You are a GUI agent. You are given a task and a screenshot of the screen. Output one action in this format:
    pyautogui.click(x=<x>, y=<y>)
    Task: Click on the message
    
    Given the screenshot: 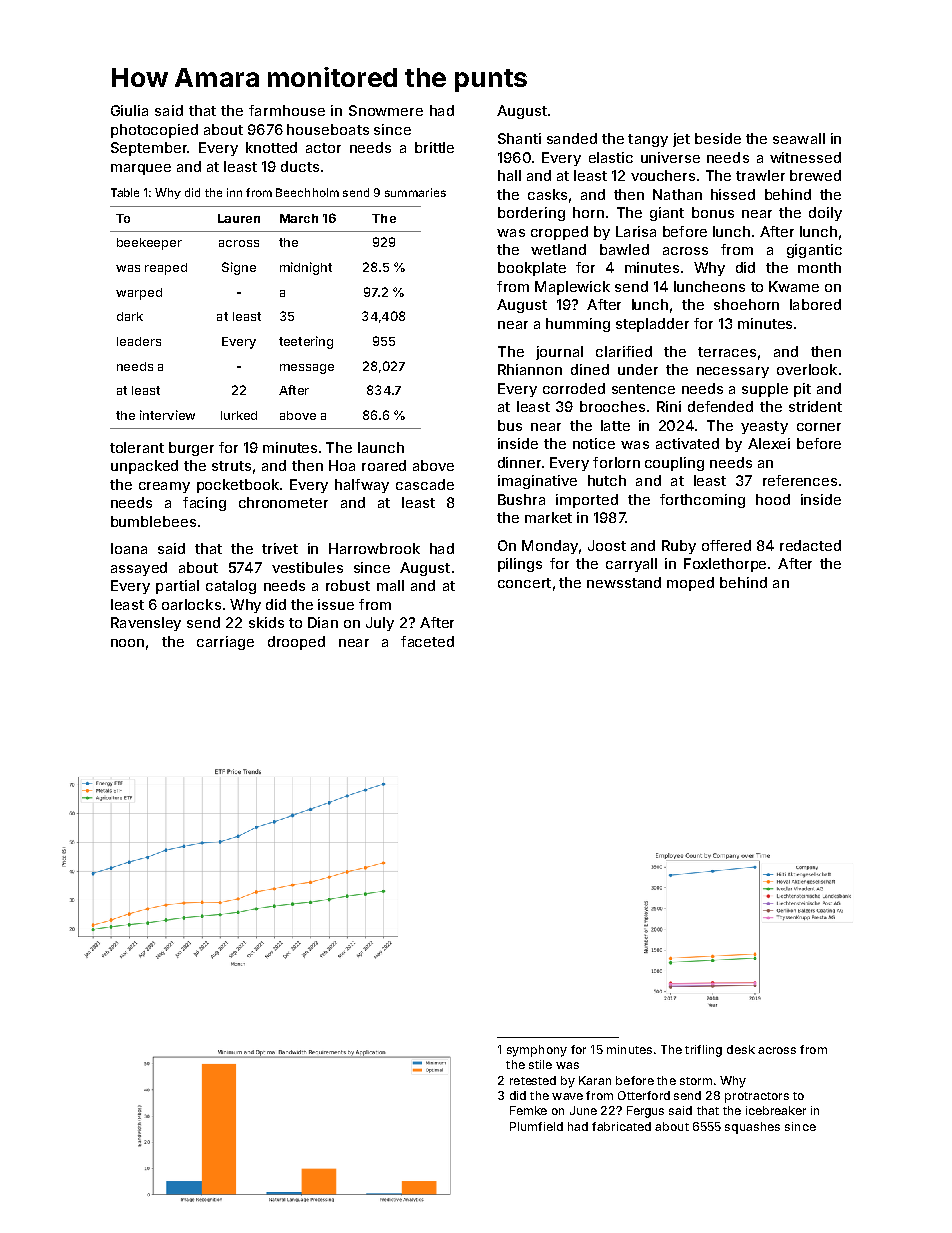 What is the action you would take?
    pyautogui.click(x=307, y=369)
